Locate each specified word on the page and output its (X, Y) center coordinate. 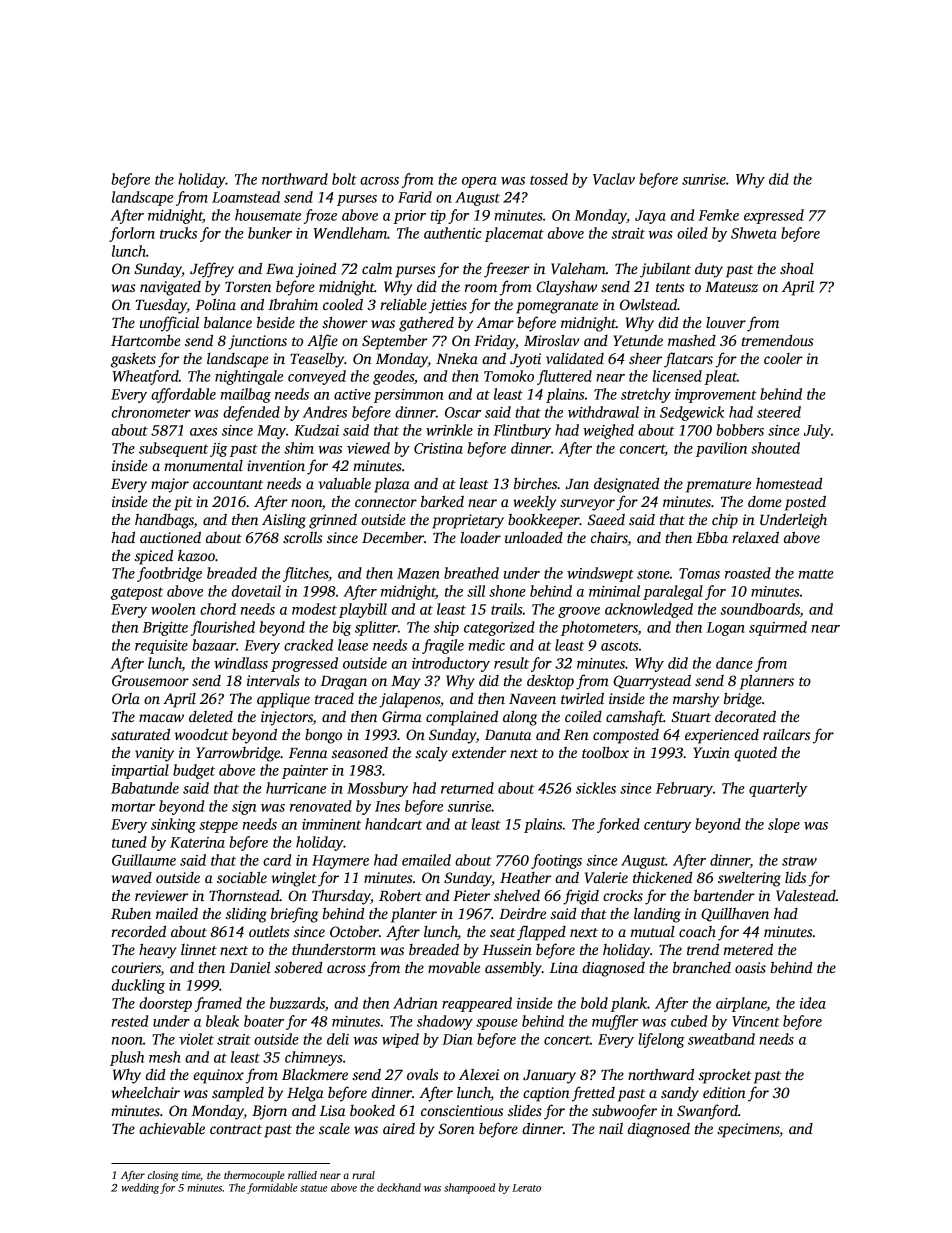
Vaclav (614, 179)
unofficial (169, 324)
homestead (789, 483)
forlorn (132, 234)
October (354, 931)
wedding (140, 1188)
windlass (241, 663)
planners (767, 682)
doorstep (165, 1004)
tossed (549, 179)
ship (446, 628)
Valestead (806, 895)
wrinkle (449, 430)
